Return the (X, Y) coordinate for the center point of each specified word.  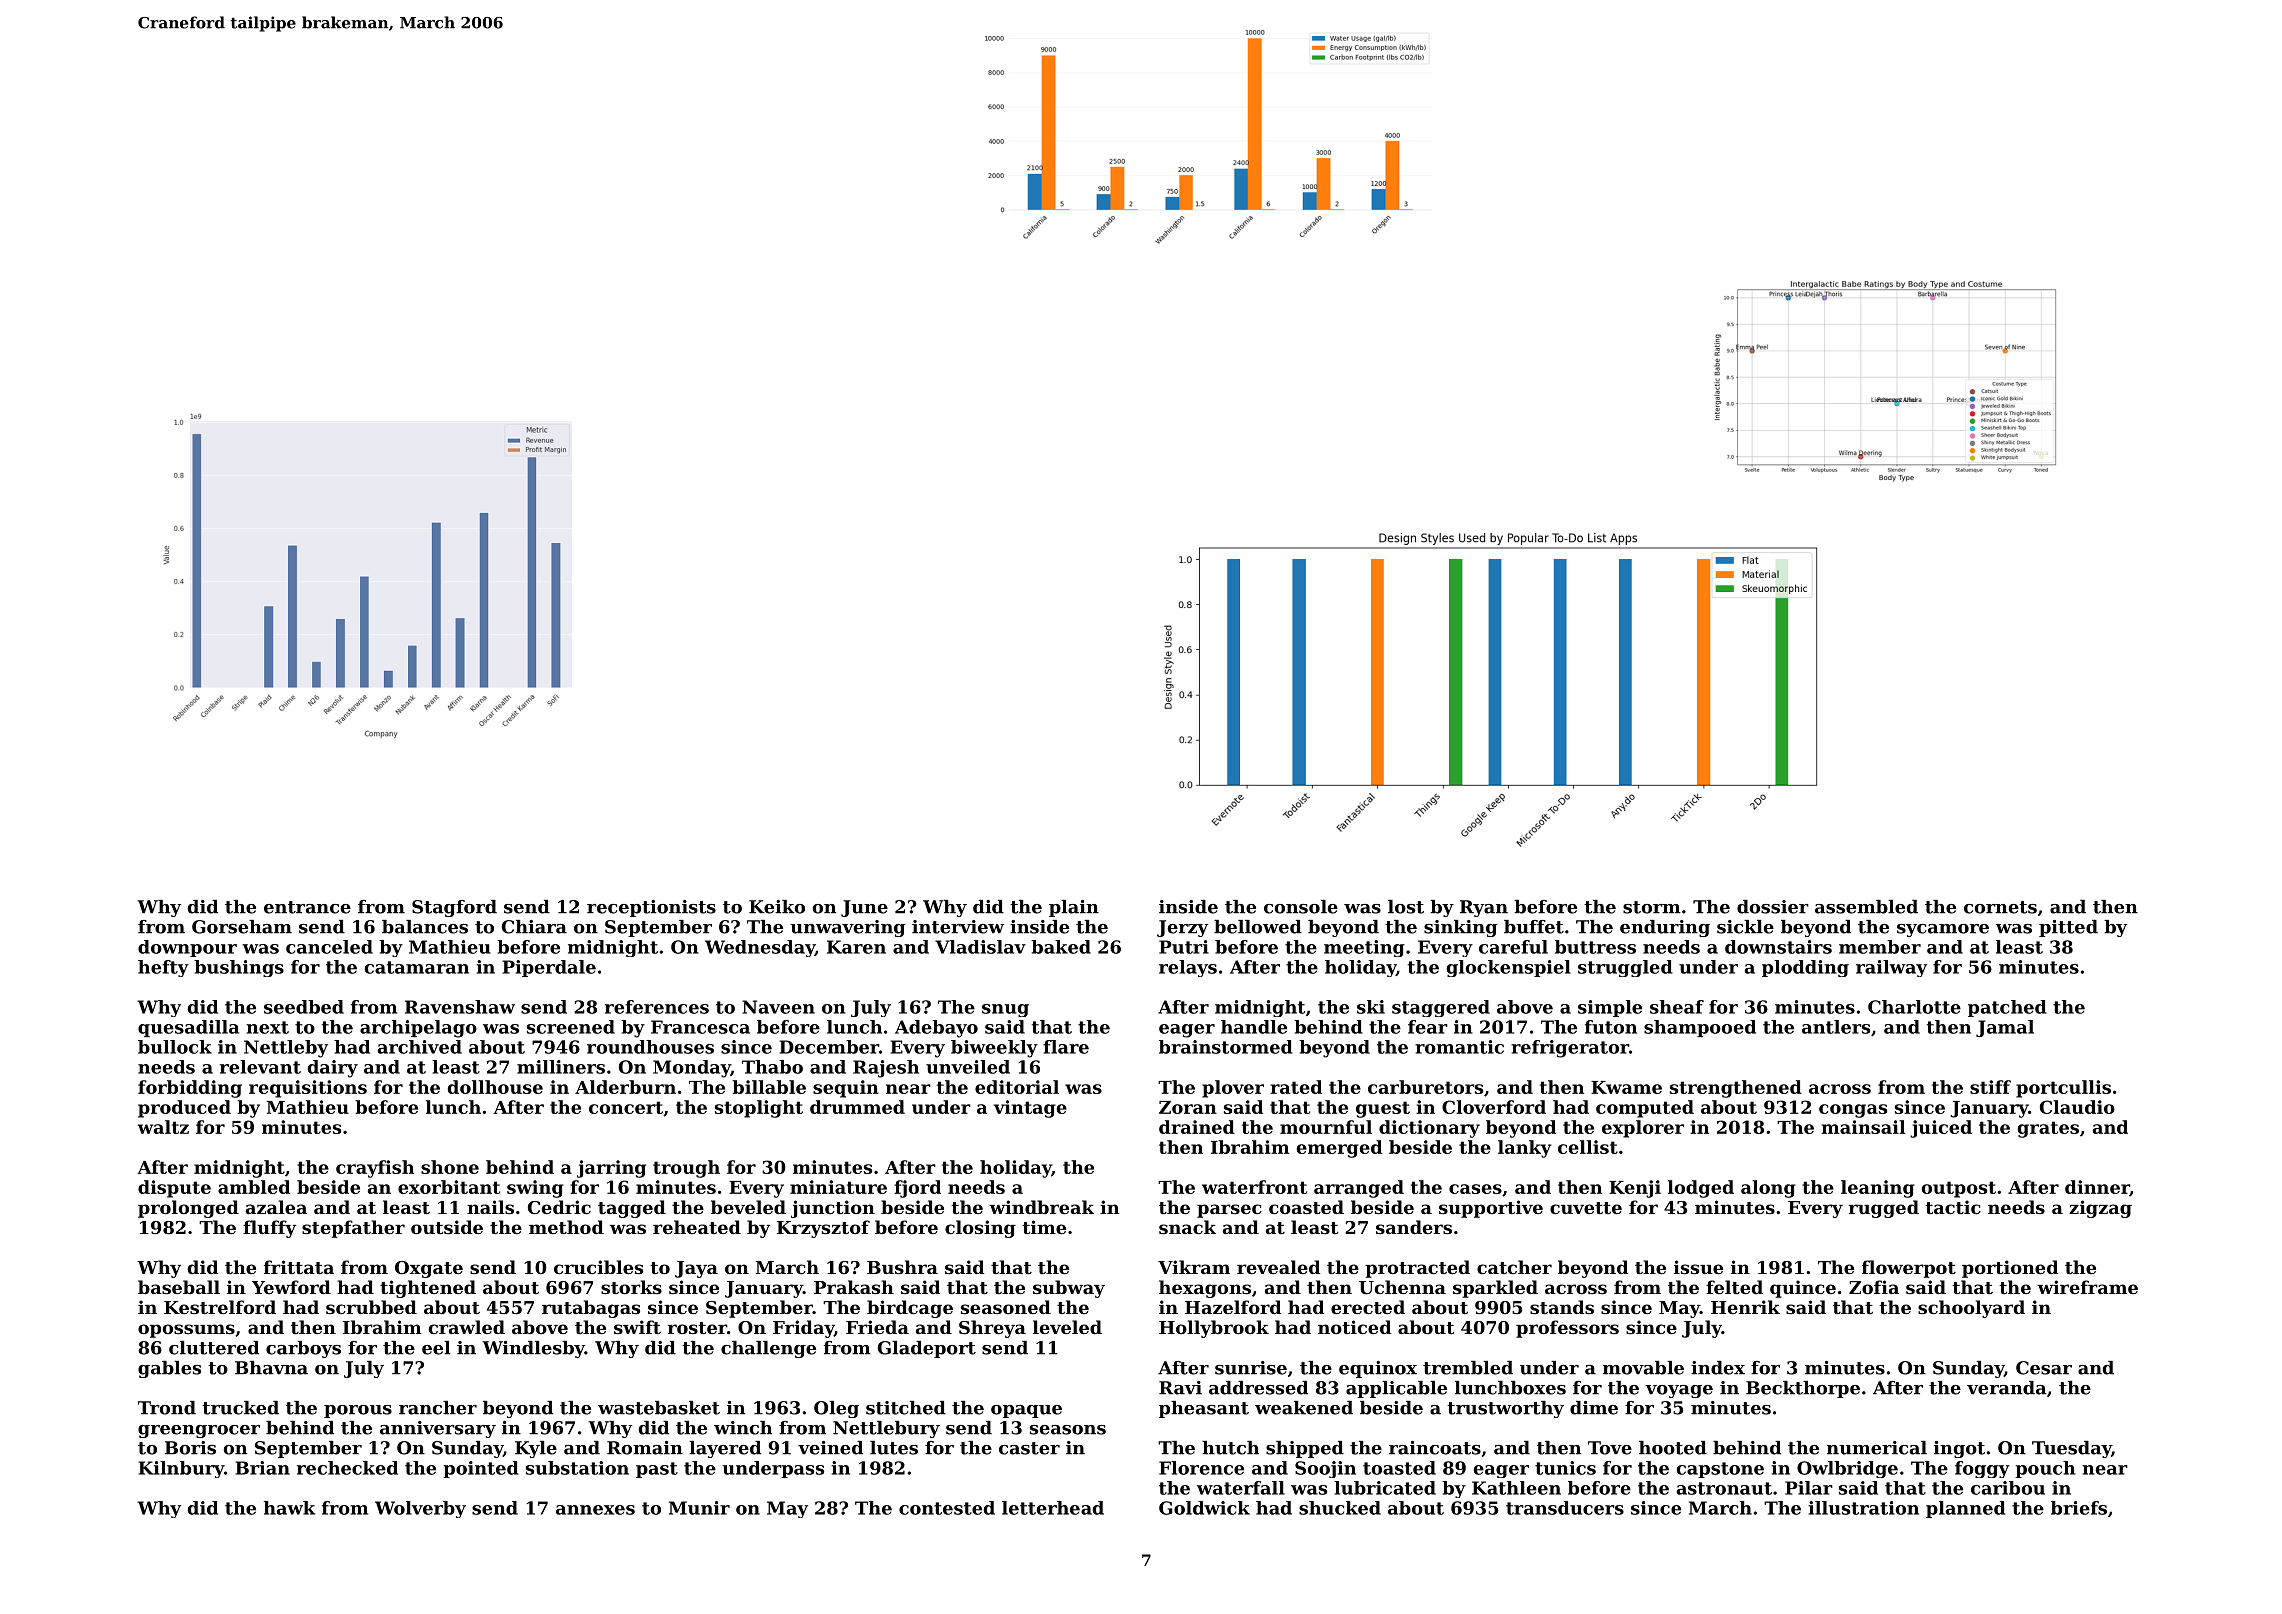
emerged (1339, 1149)
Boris (190, 1448)
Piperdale (549, 968)
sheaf (1677, 1007)
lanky (1525, 1149)
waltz (163, 1127)
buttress (1595, 947)
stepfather (353, 1229)
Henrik (1745, 1307)
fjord (917, 1189)
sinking (1460, 928)
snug (1005, 1010)
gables (169, 1369)
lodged (1701, 1189)
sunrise (1251, 1368)
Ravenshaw (460, 1007)
